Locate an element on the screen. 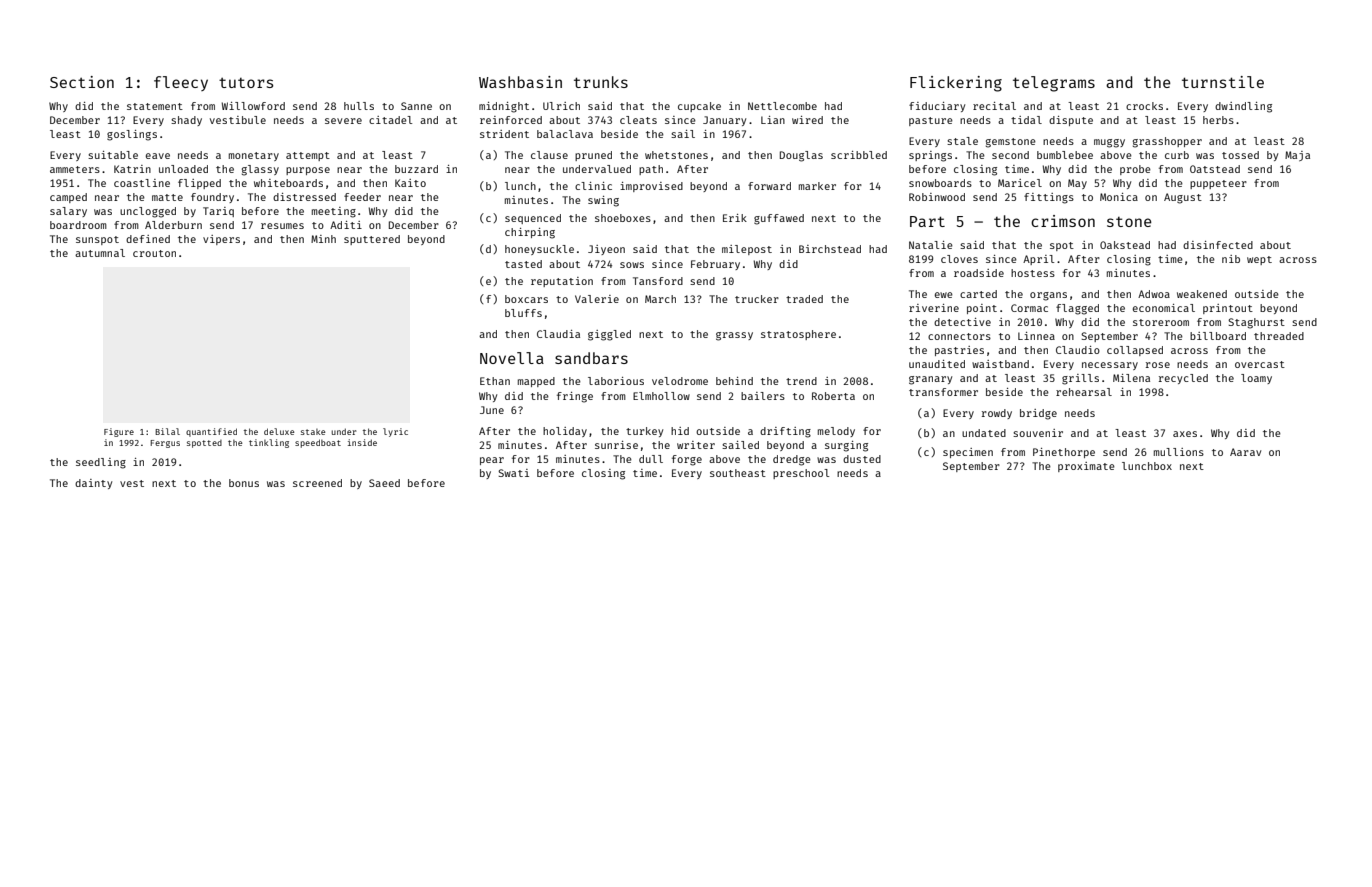  Saeed is located at coordinates (384, 483).
